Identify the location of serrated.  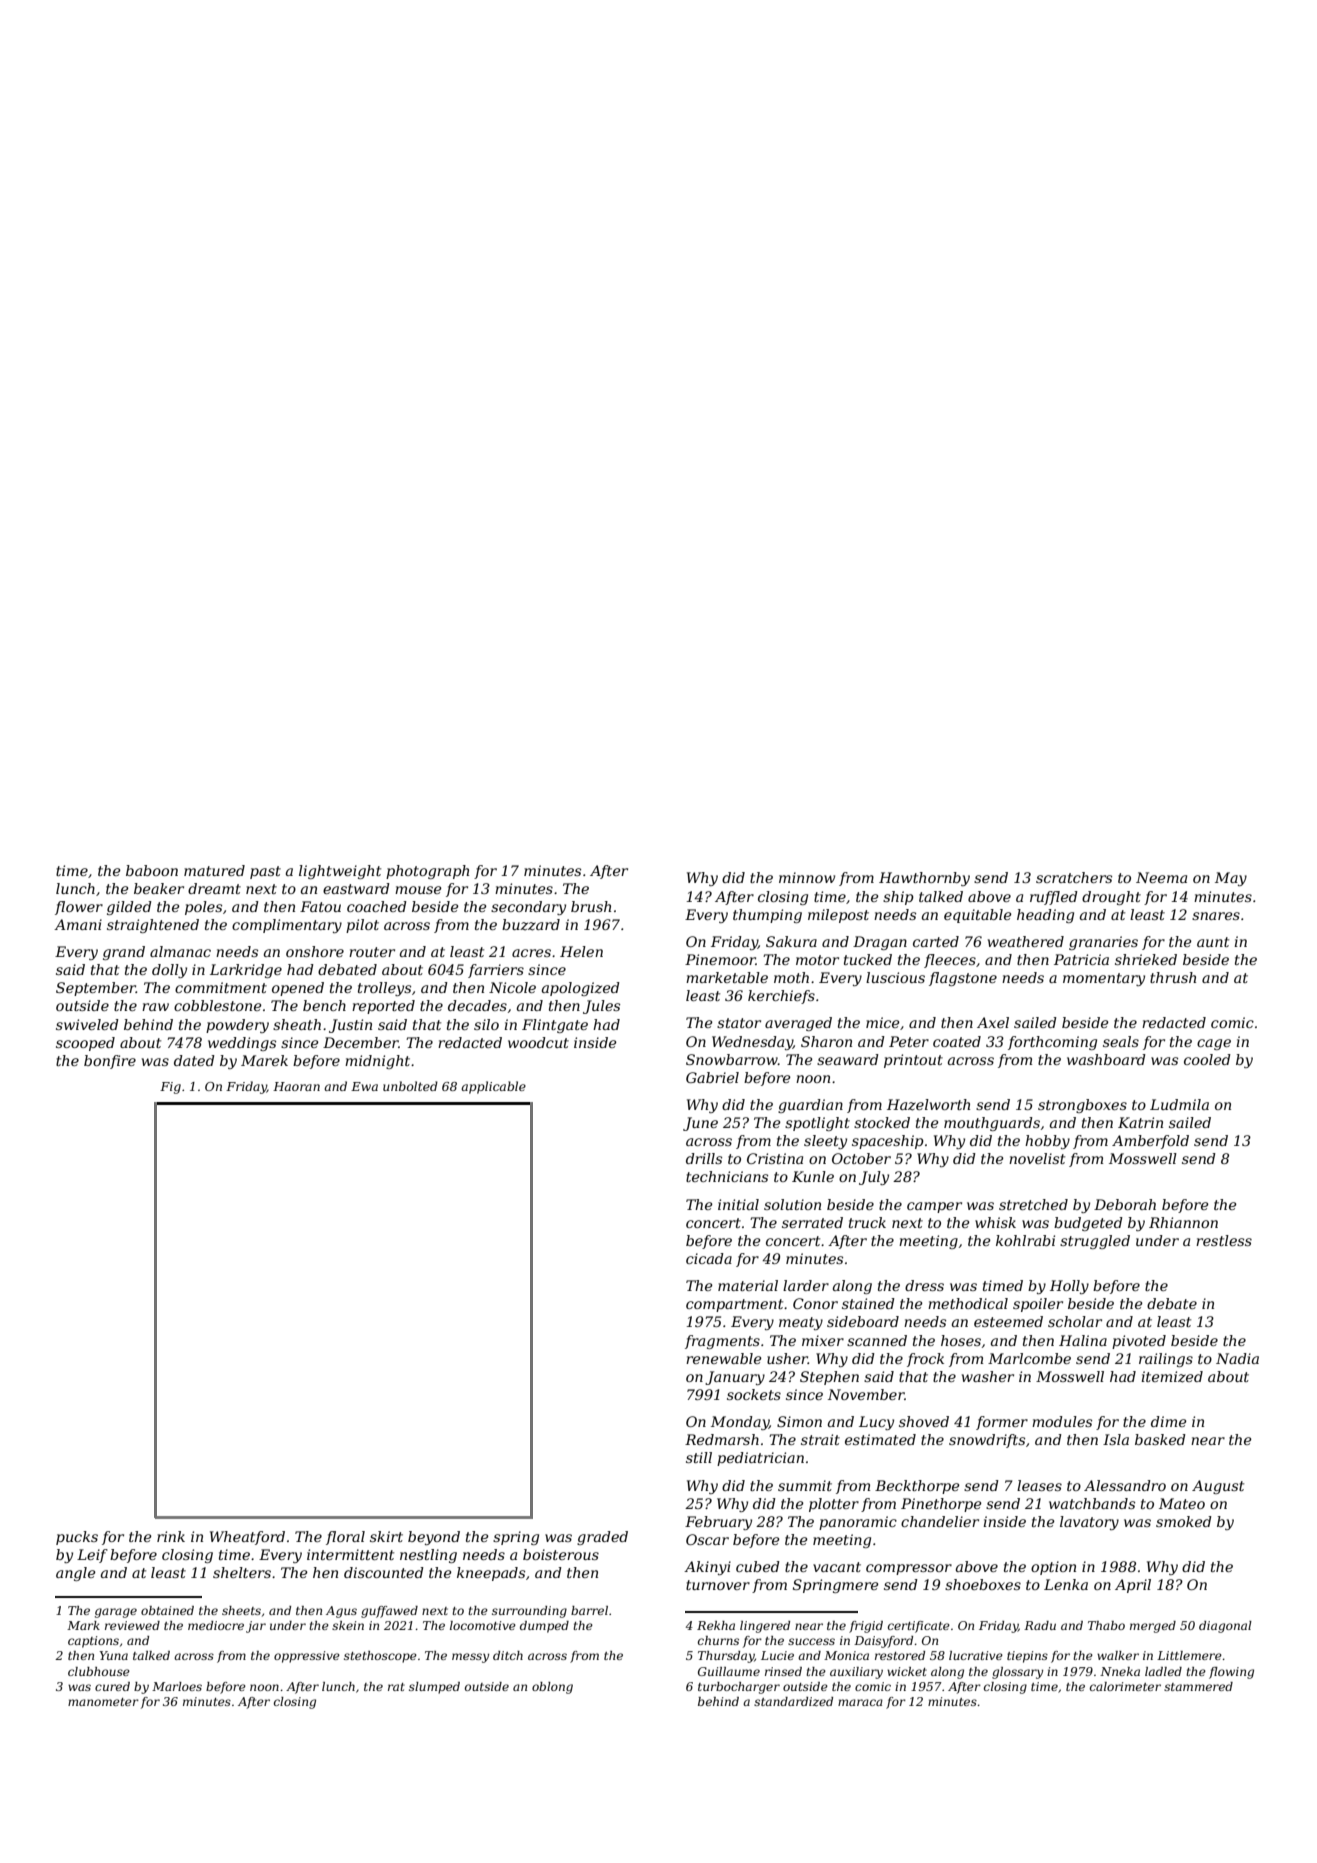
(812, 1222).
